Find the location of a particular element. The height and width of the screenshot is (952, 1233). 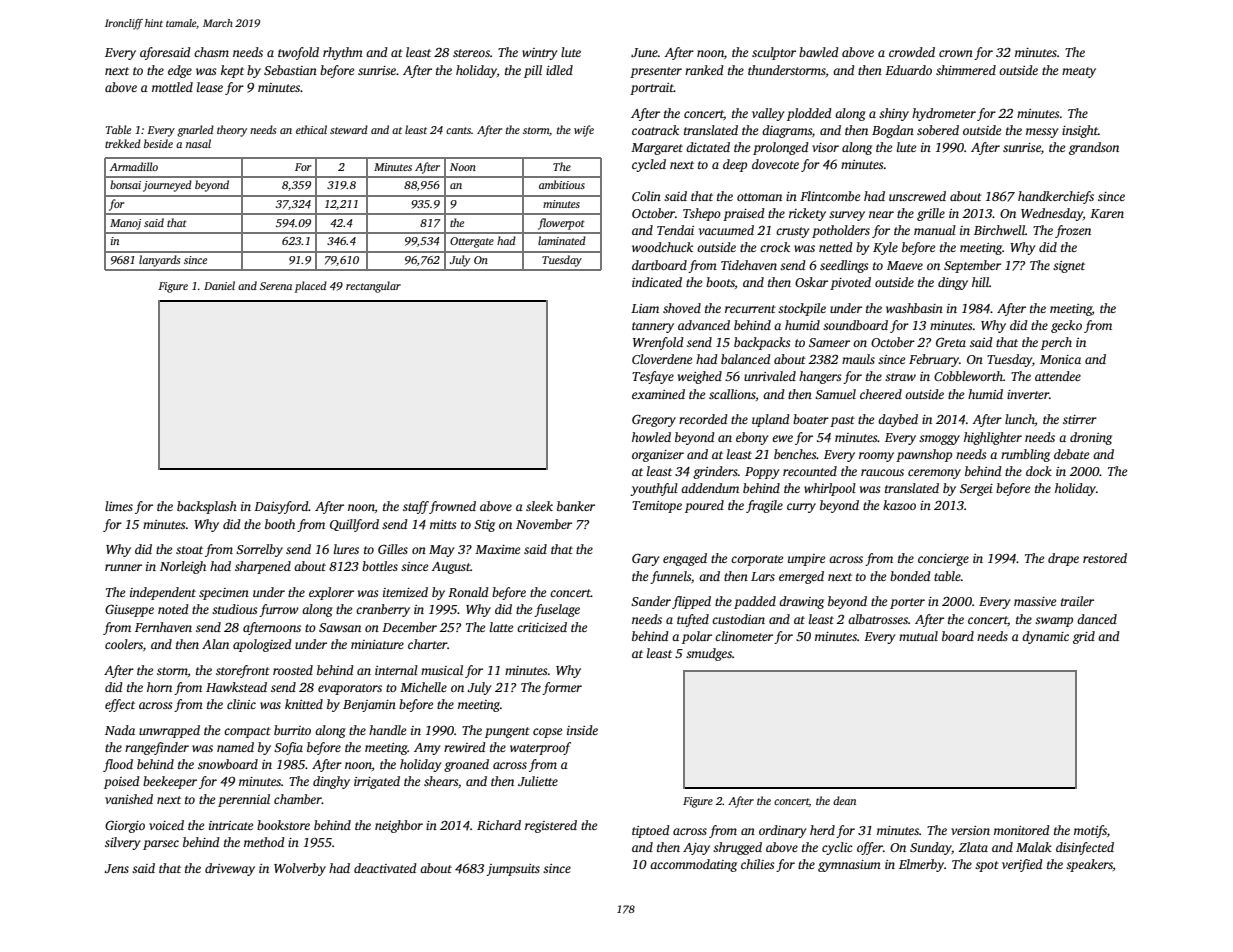

tiptoed is located at coordinates (651, 831).
